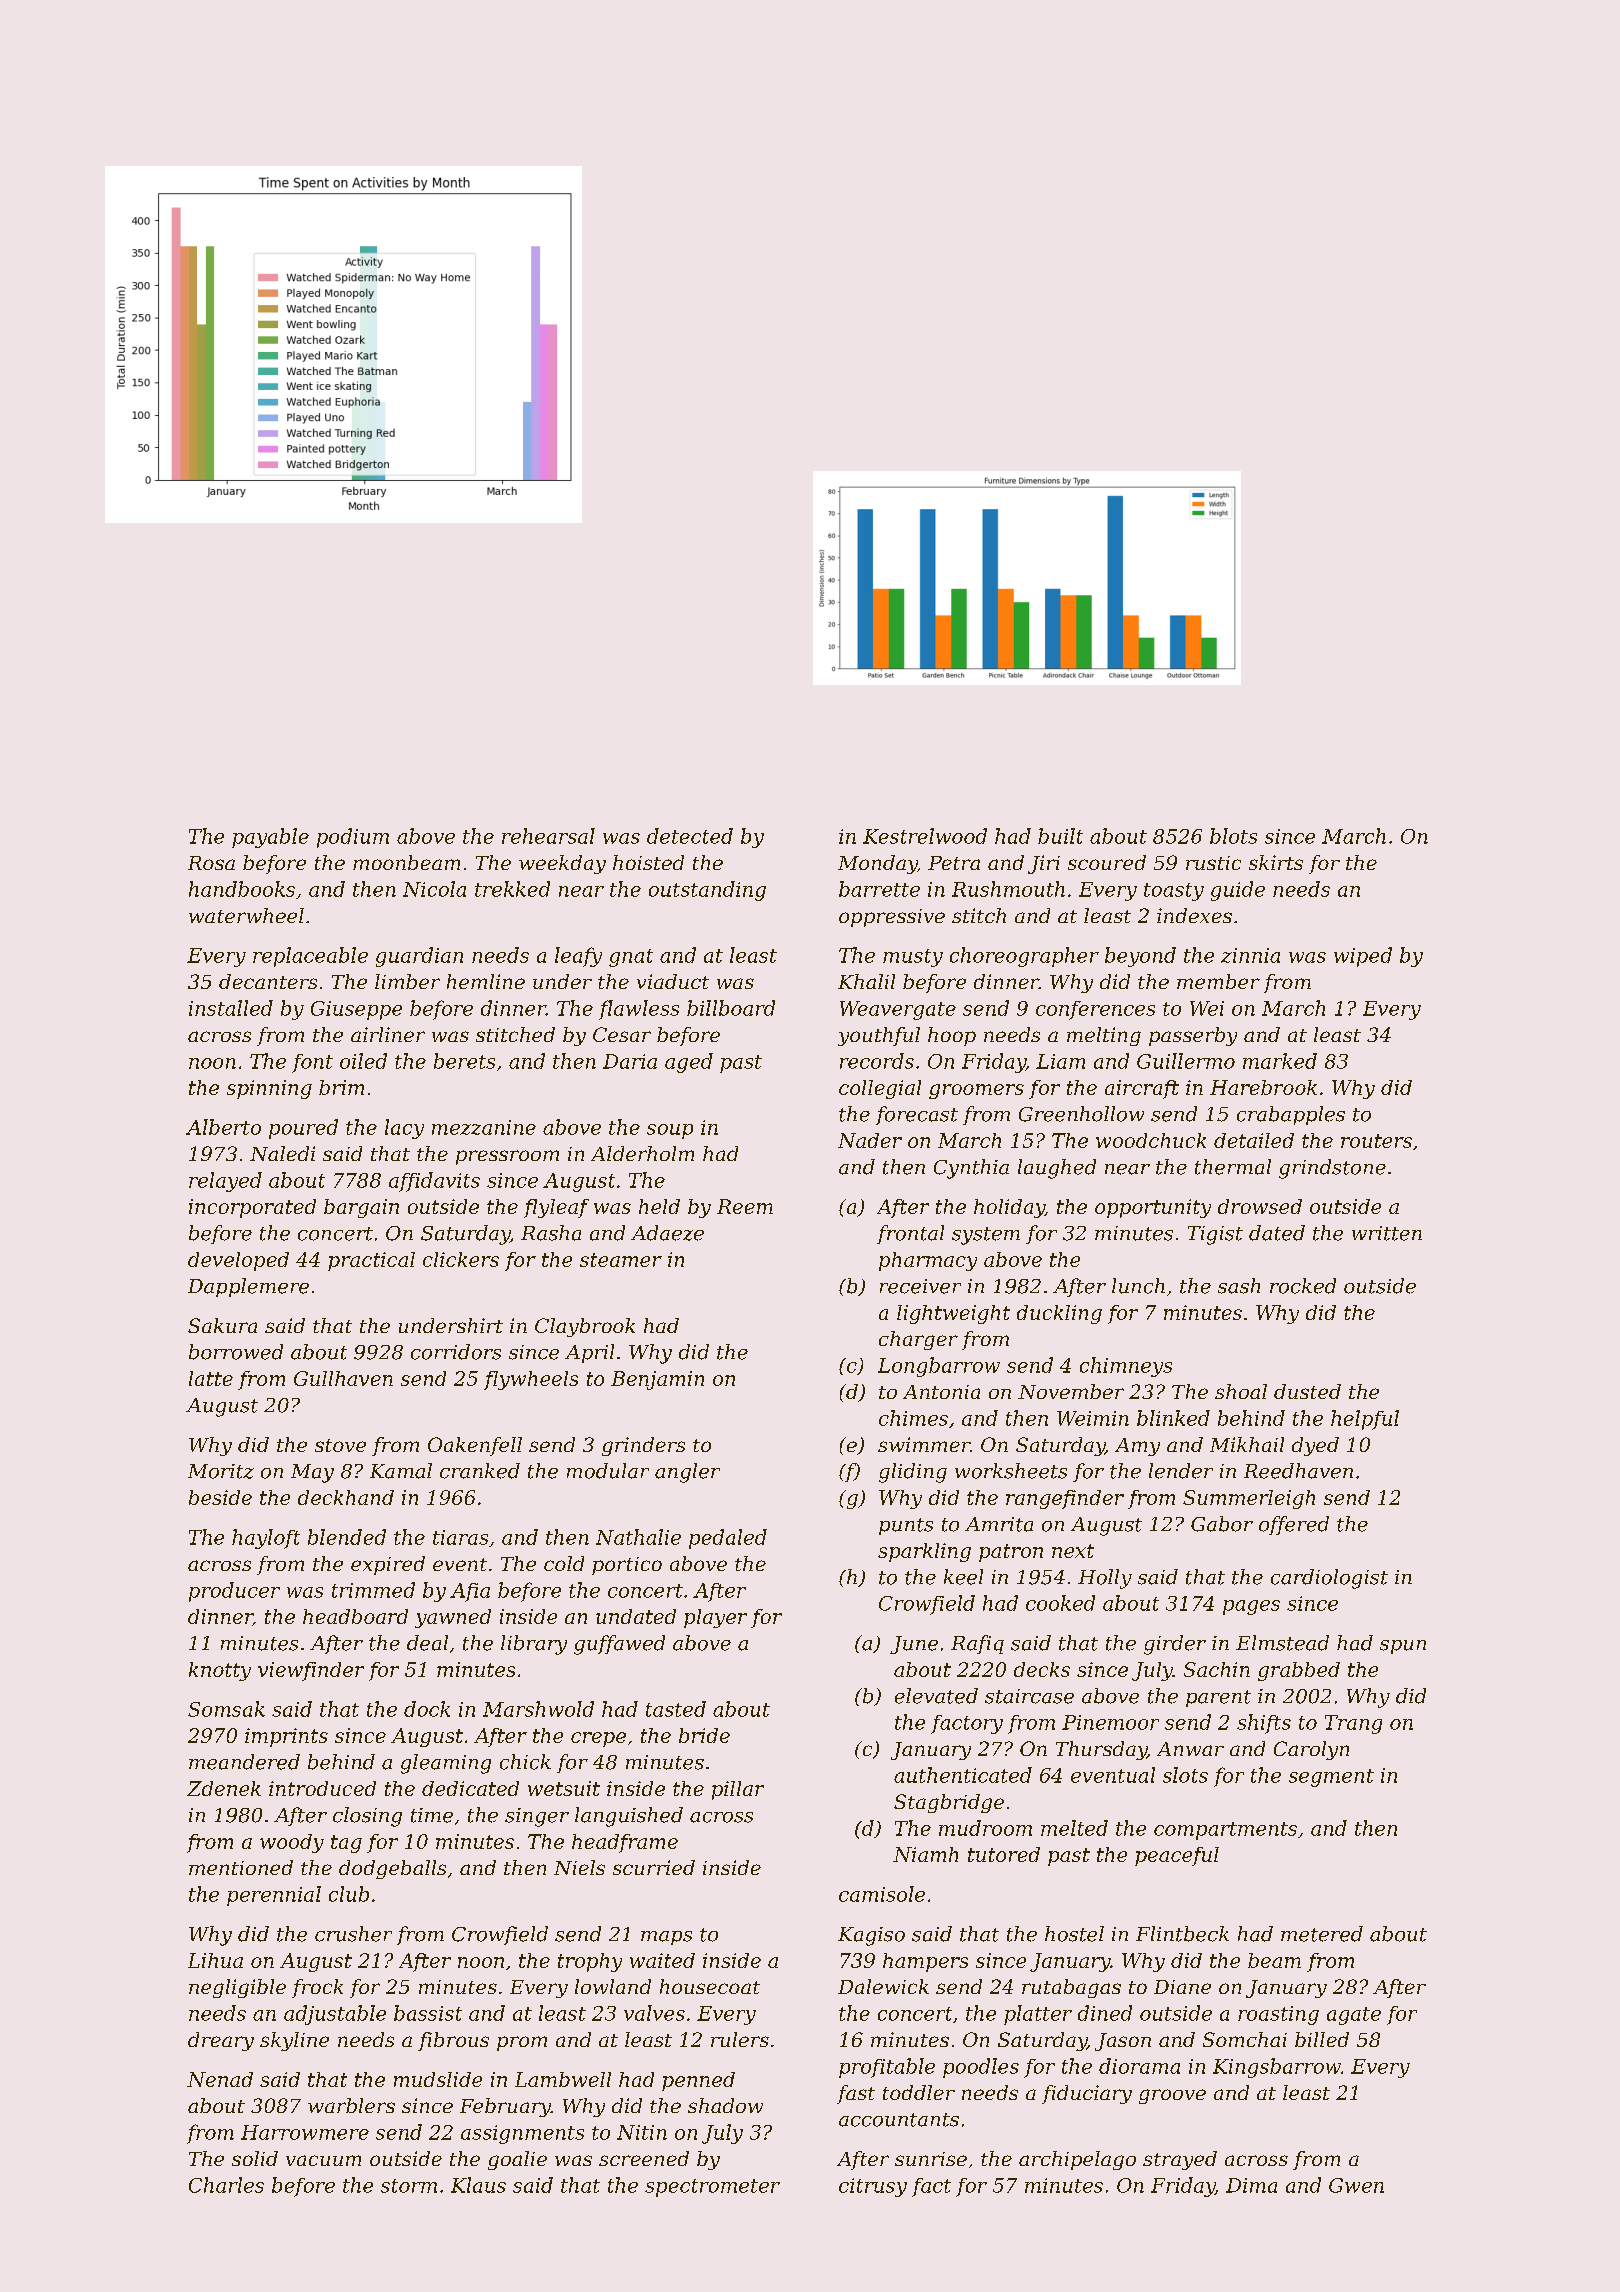 The image size is (1620, 2292). Describe the element at coordinates (642, 2132) in the screenshot. I see `Nitin` at that location.
